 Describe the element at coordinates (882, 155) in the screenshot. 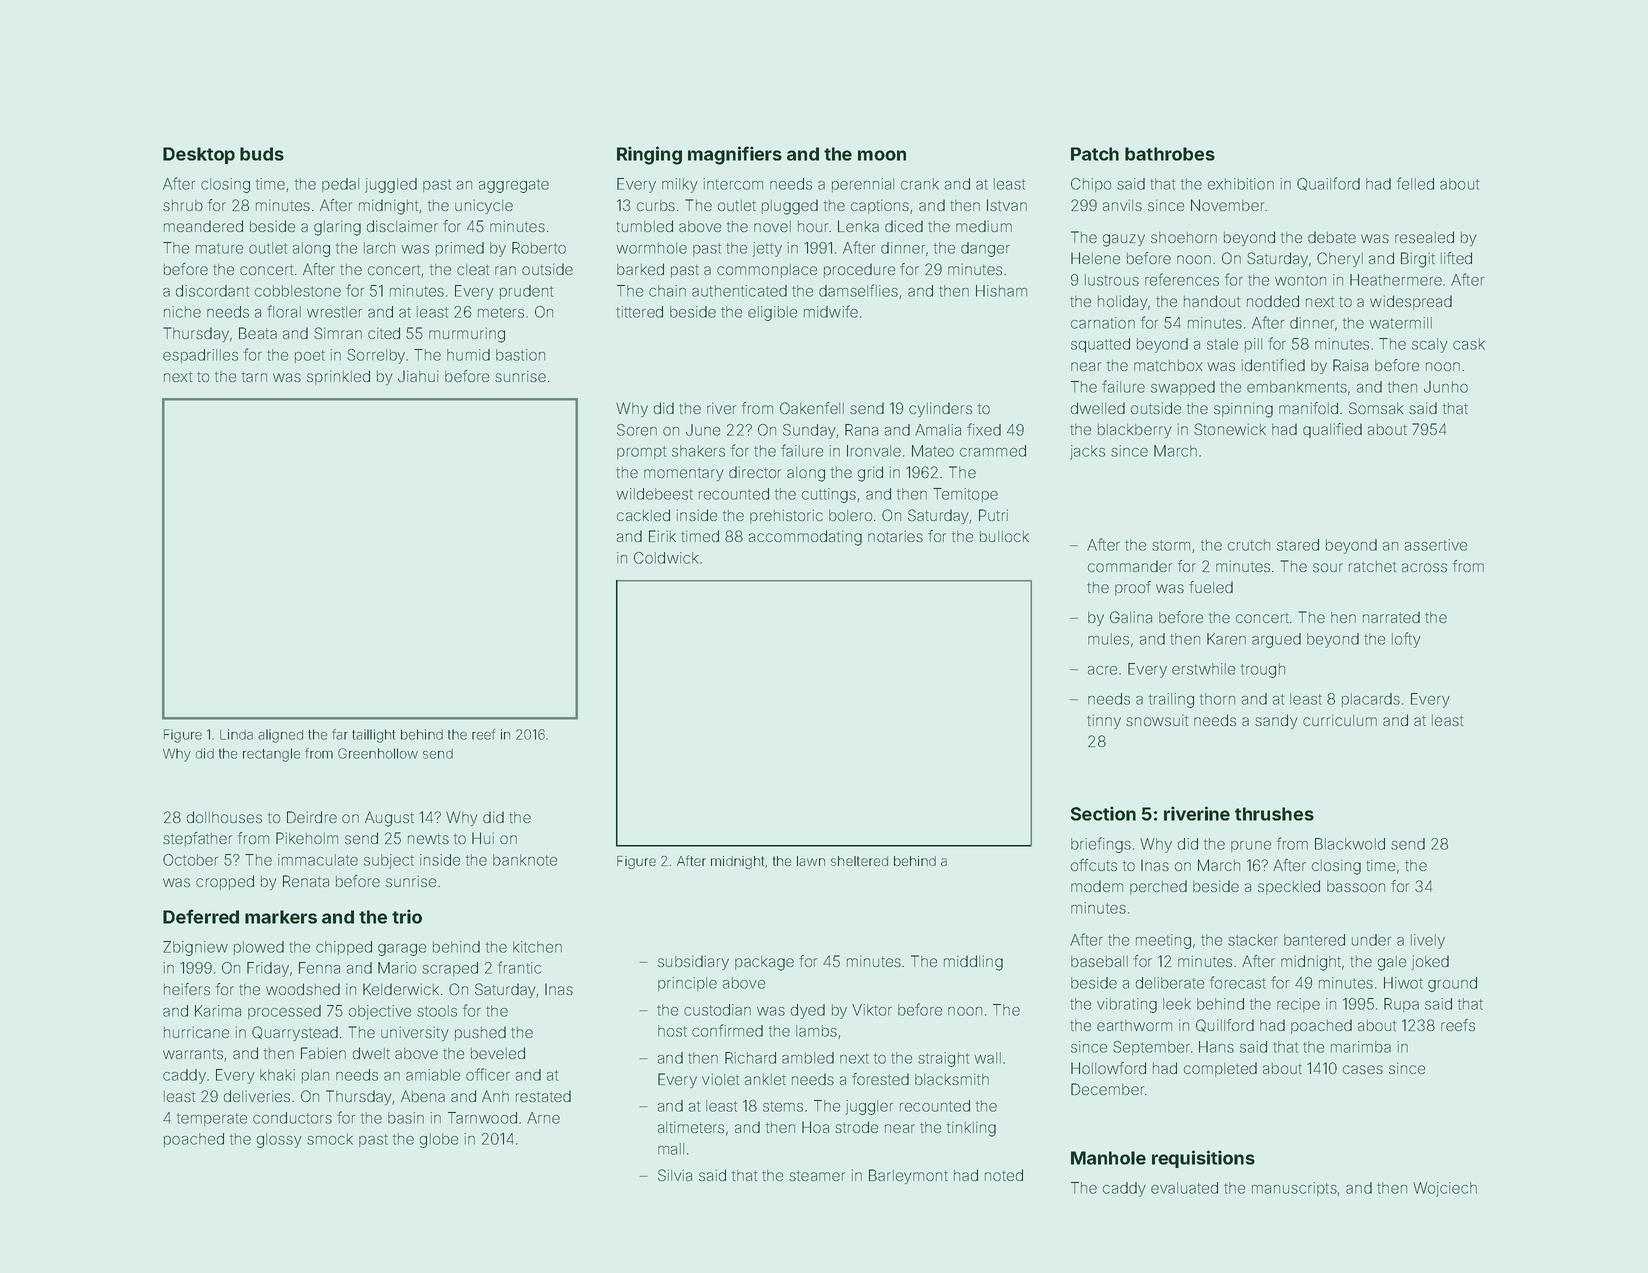

I see `moon` at that location.
